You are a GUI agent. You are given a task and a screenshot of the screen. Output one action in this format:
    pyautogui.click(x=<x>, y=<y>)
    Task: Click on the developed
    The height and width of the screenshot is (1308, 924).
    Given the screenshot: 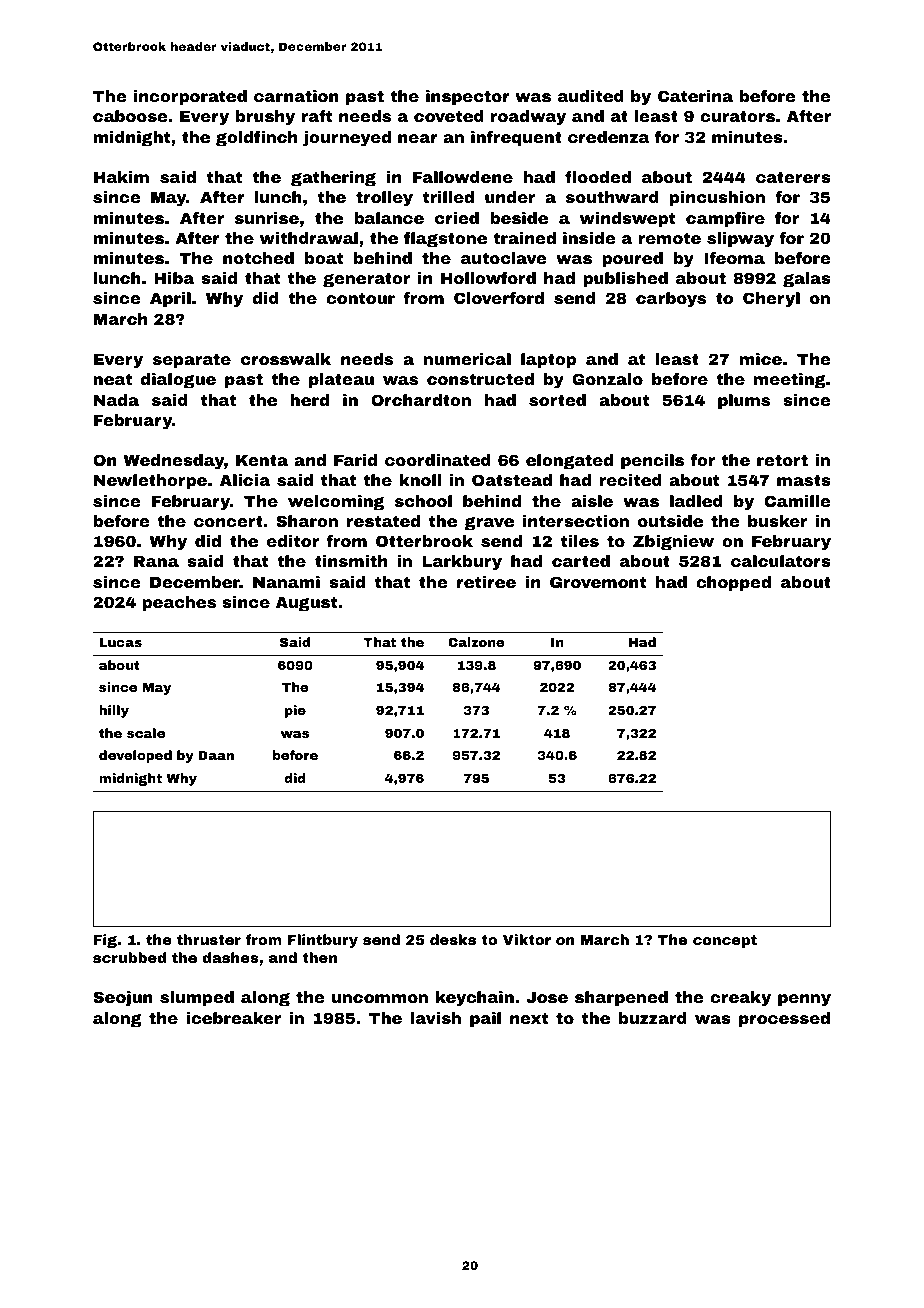 What is the action you would take?
    pyautogui.click(x=135, y=756)
